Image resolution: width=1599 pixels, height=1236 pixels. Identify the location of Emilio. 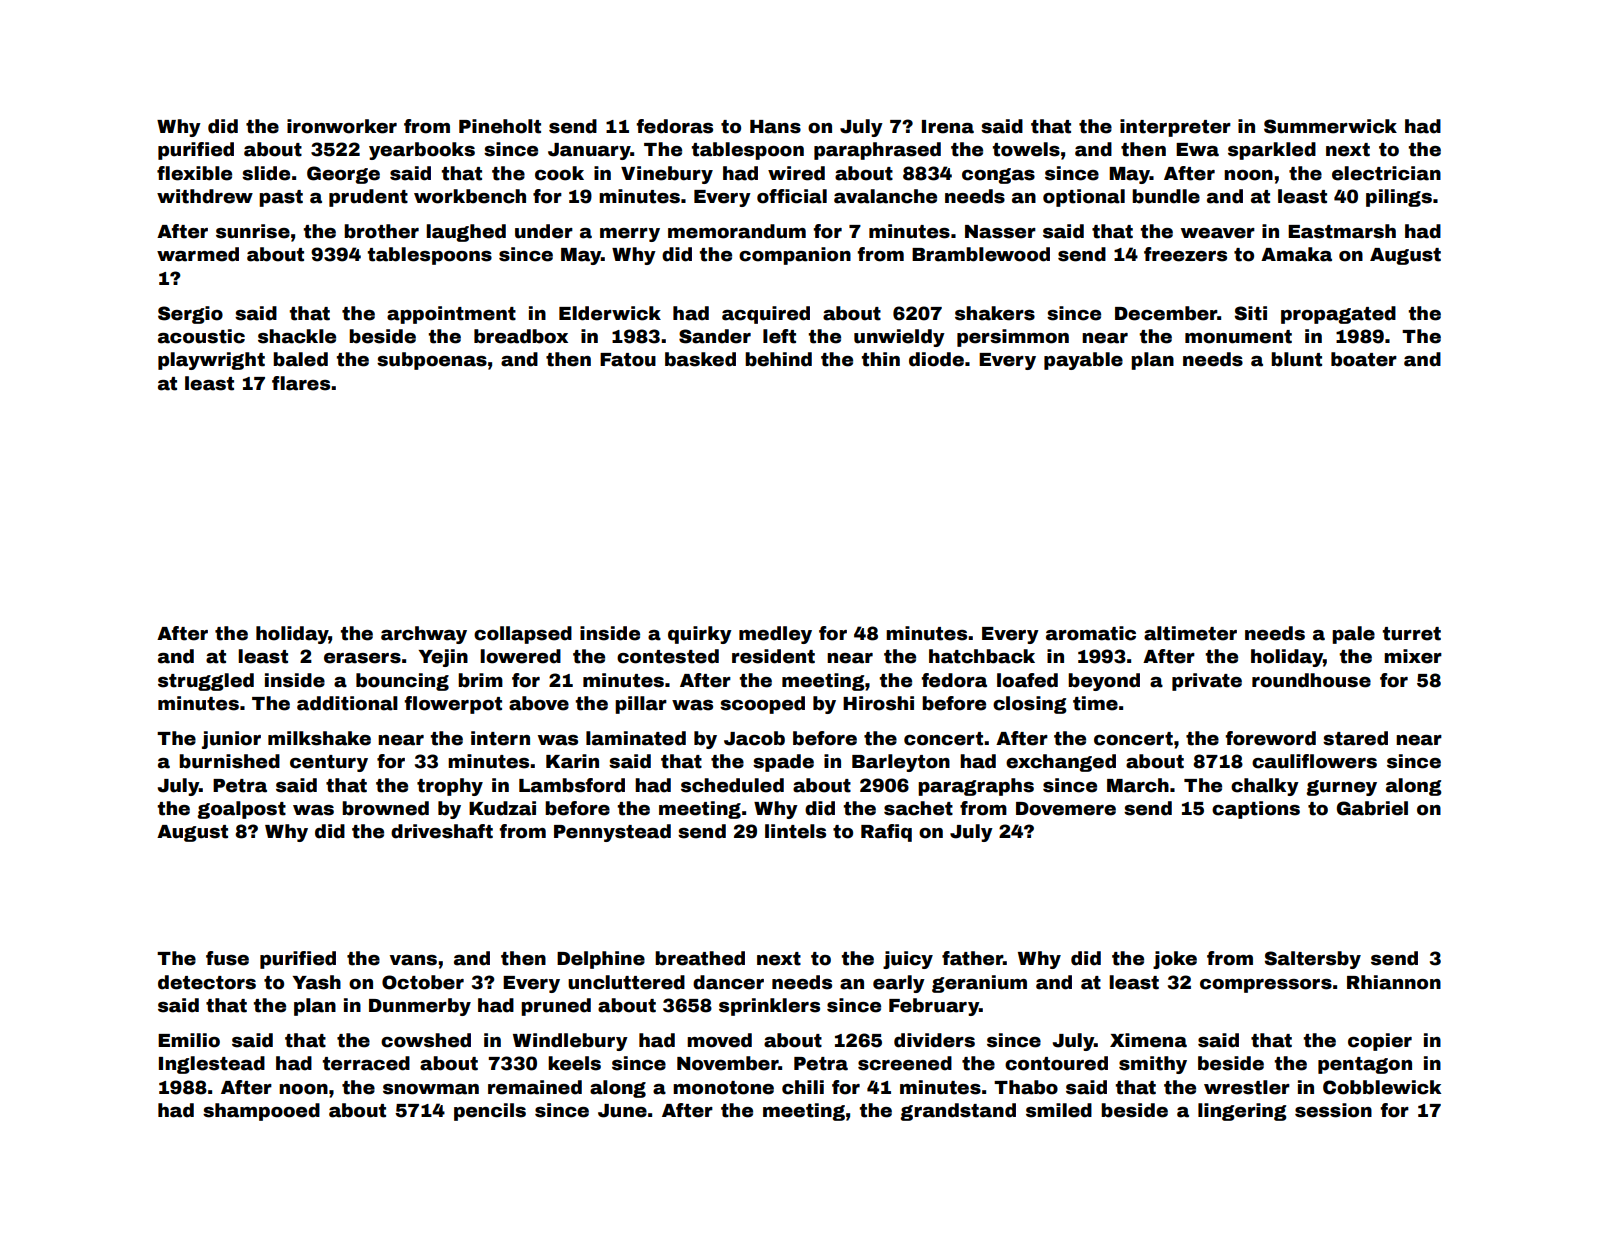
(189, 1040).
